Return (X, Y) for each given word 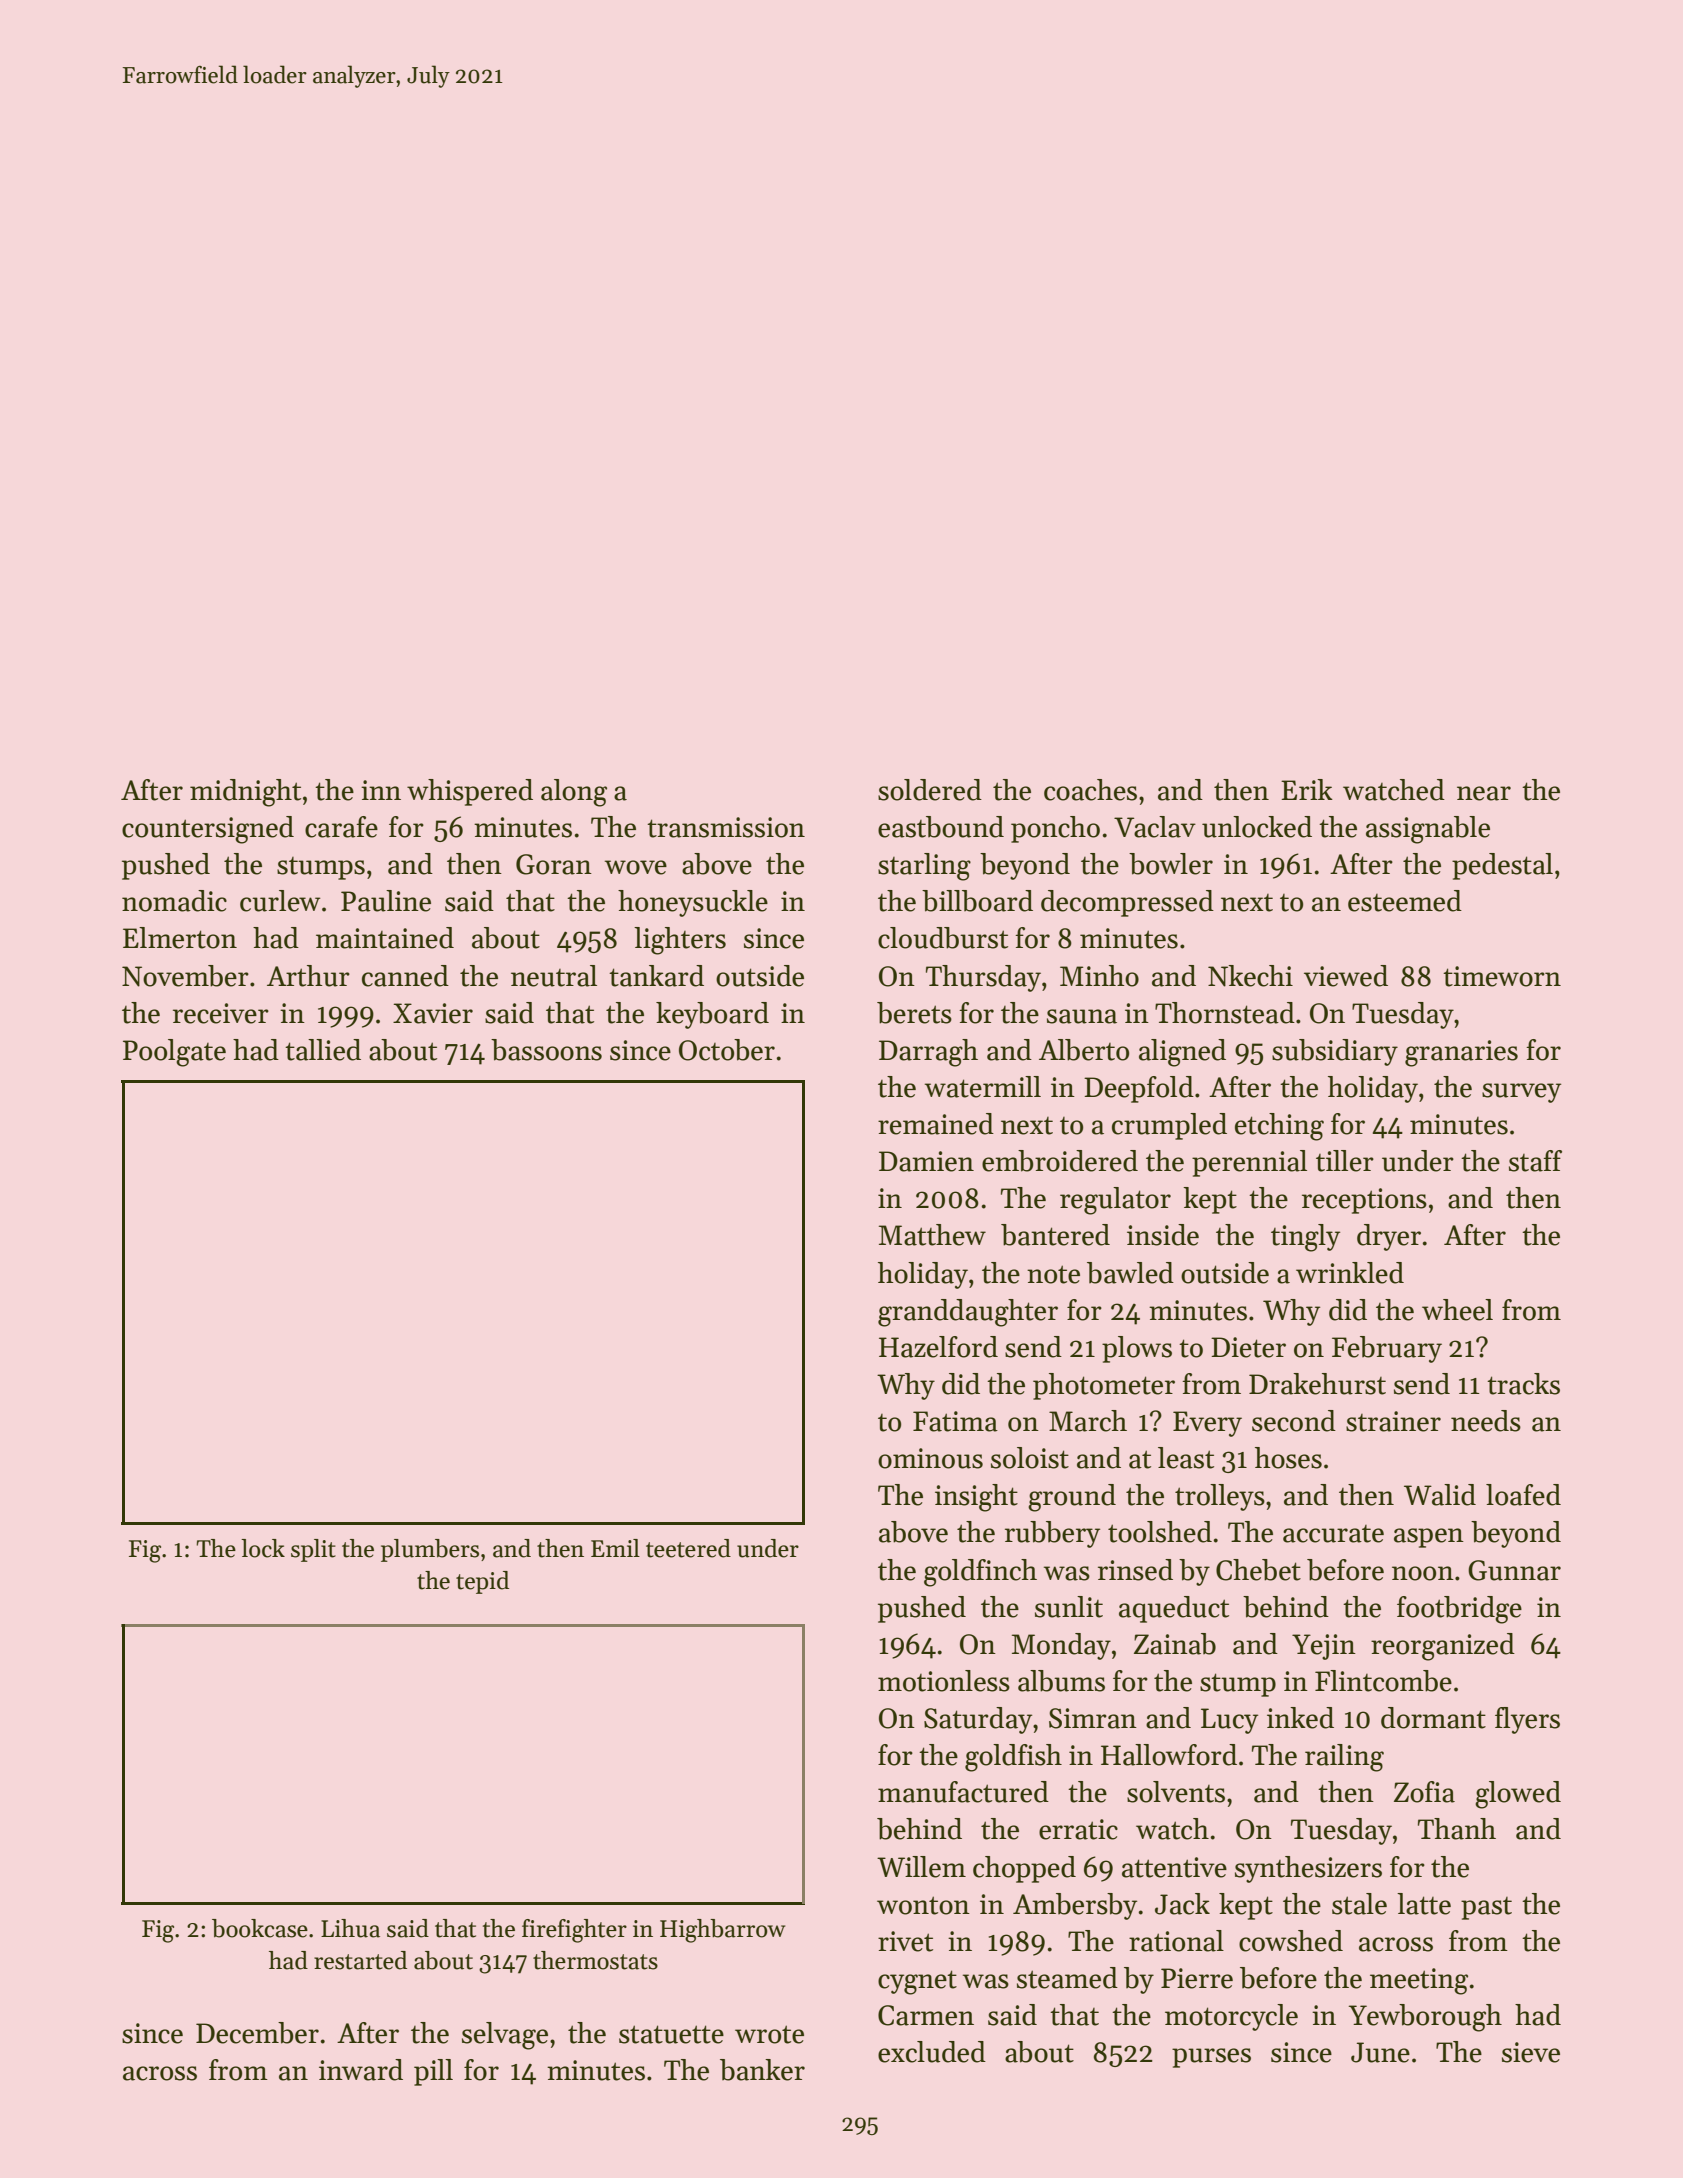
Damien (926, 1161)
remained (936, 1124)
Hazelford (938, 1347)
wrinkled (1350, 1273)
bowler (1171, 864)
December (257, 2033)
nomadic (174, 901)
